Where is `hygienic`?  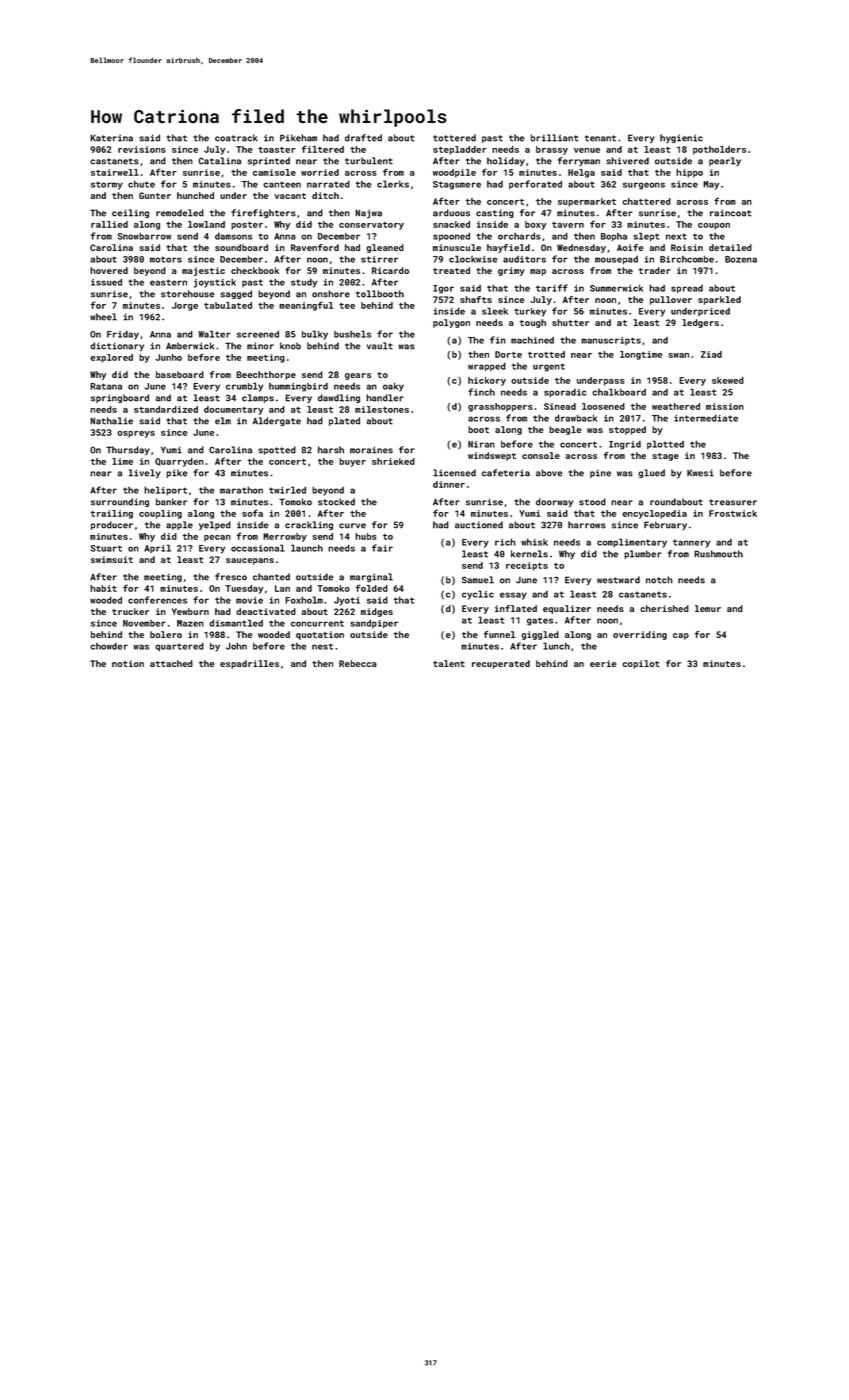 hygienic is located at coordinates (681, 138).
